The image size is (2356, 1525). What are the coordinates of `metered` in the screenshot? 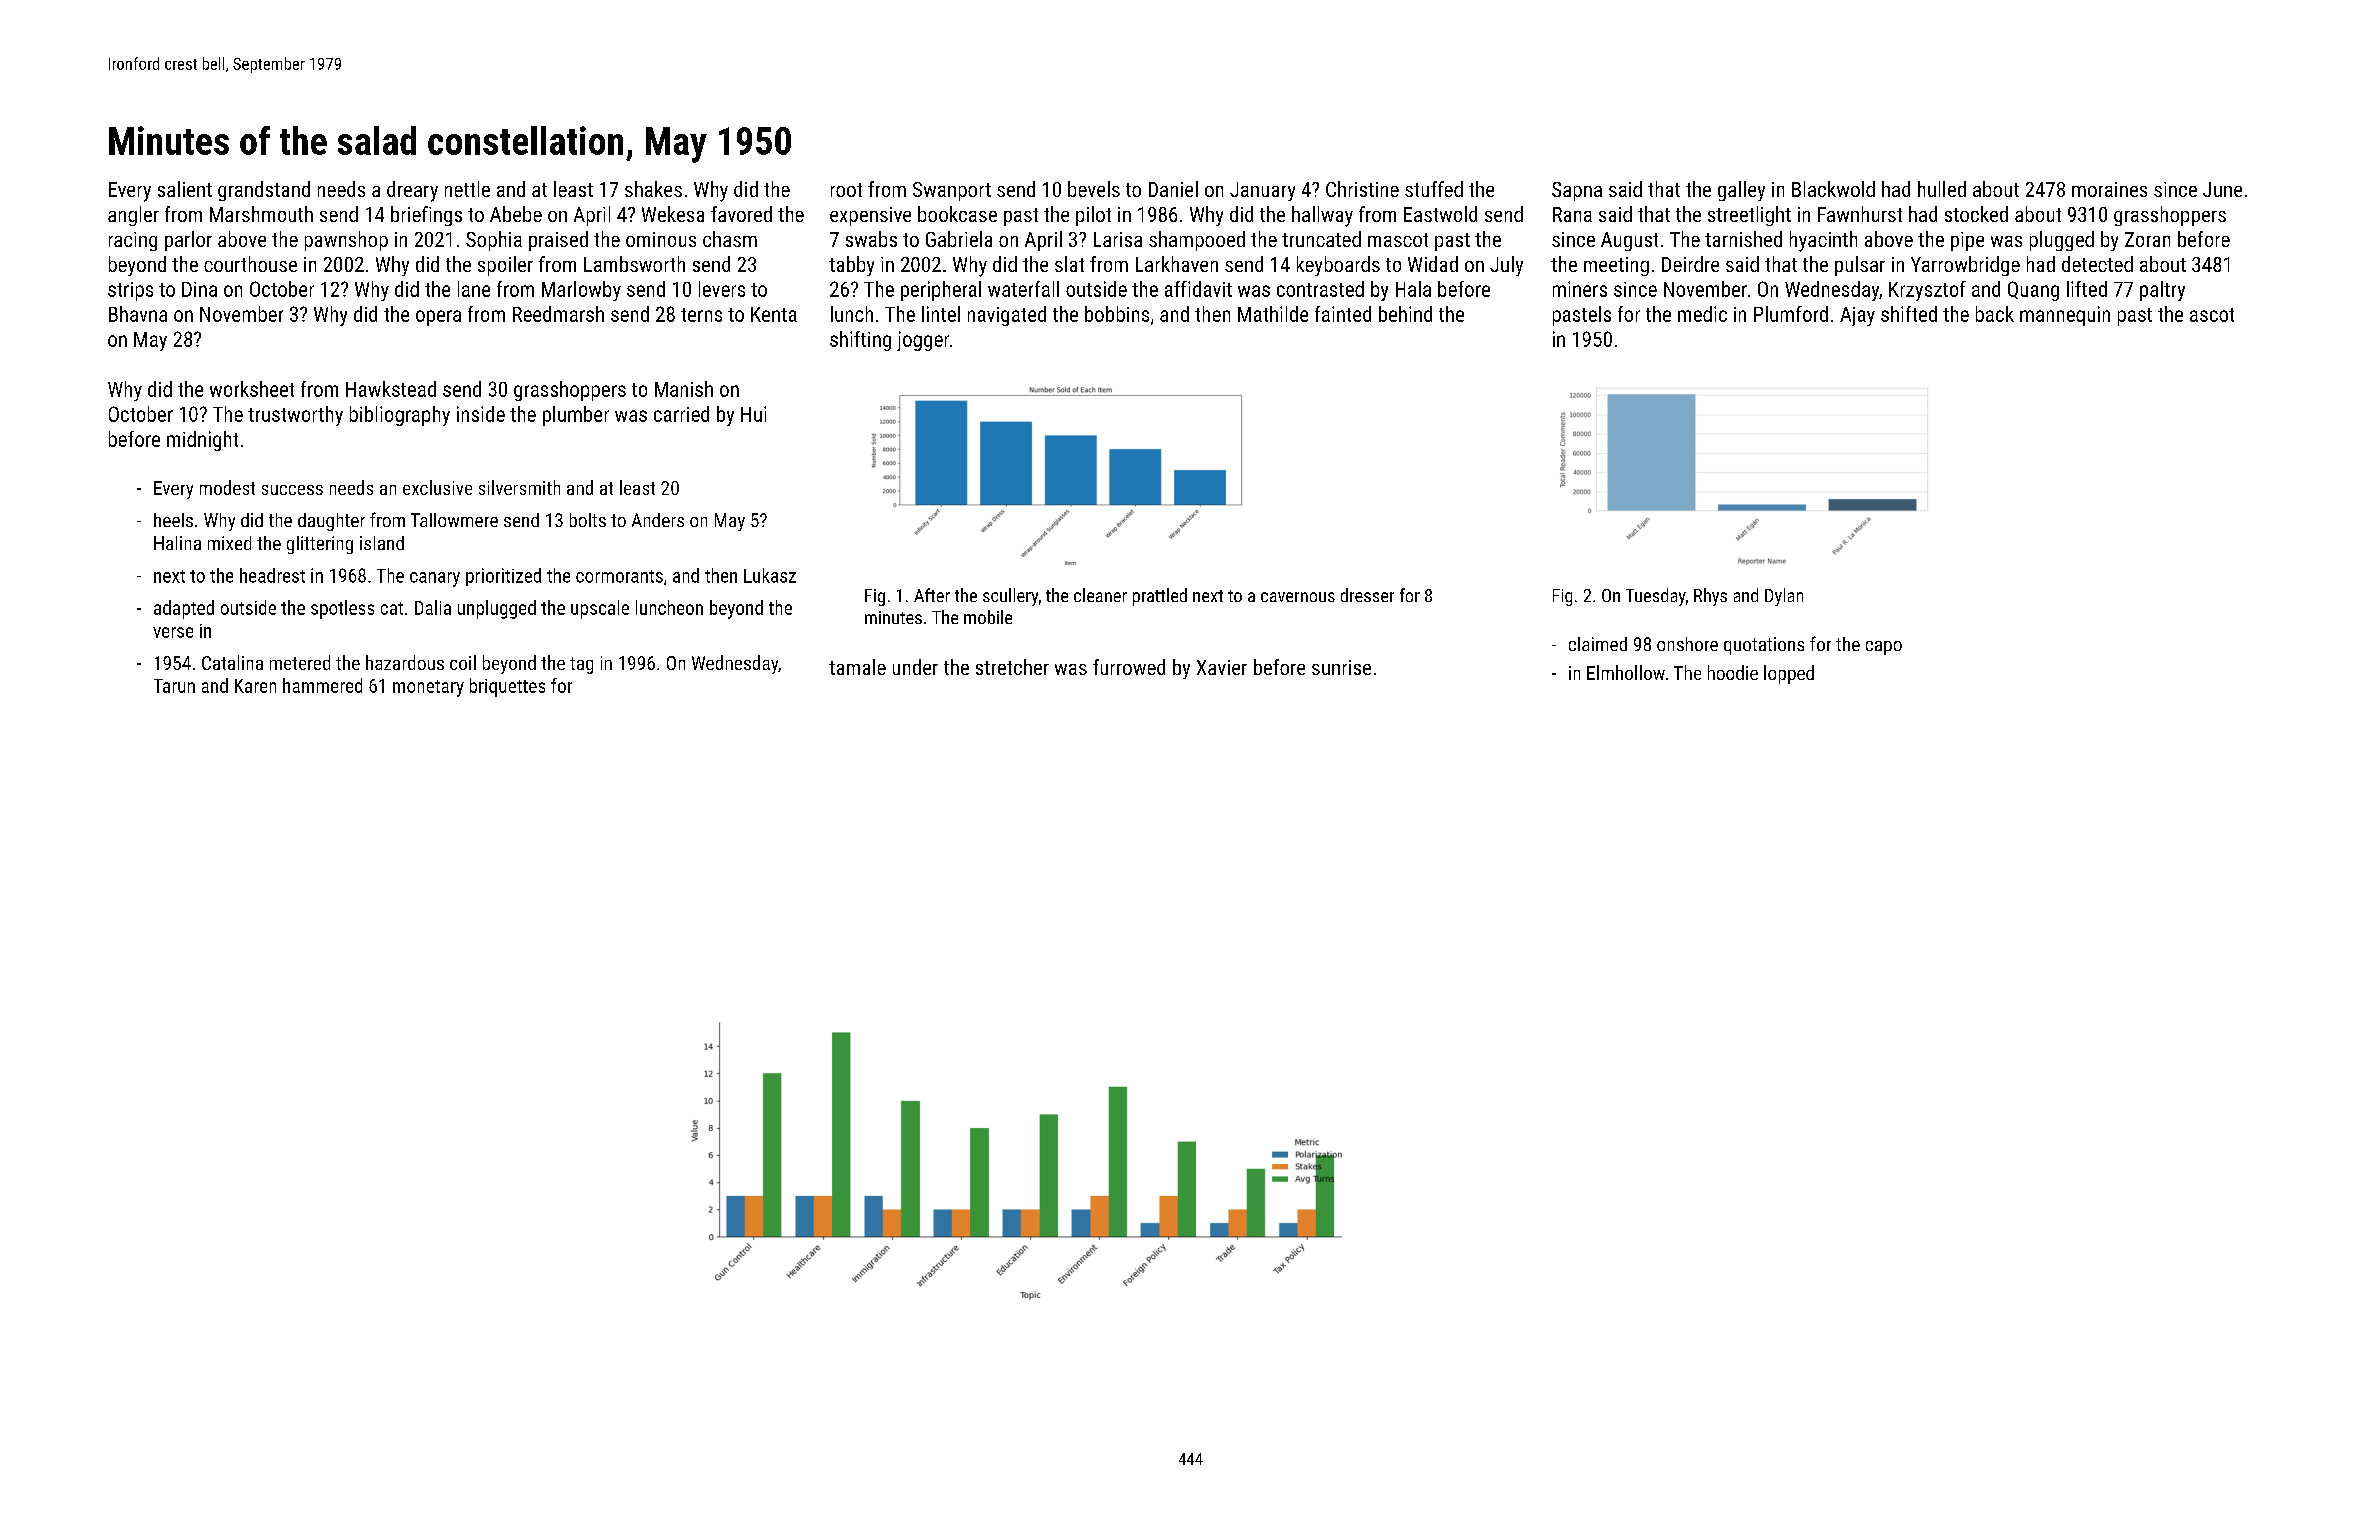 It's located at (300, 662).
